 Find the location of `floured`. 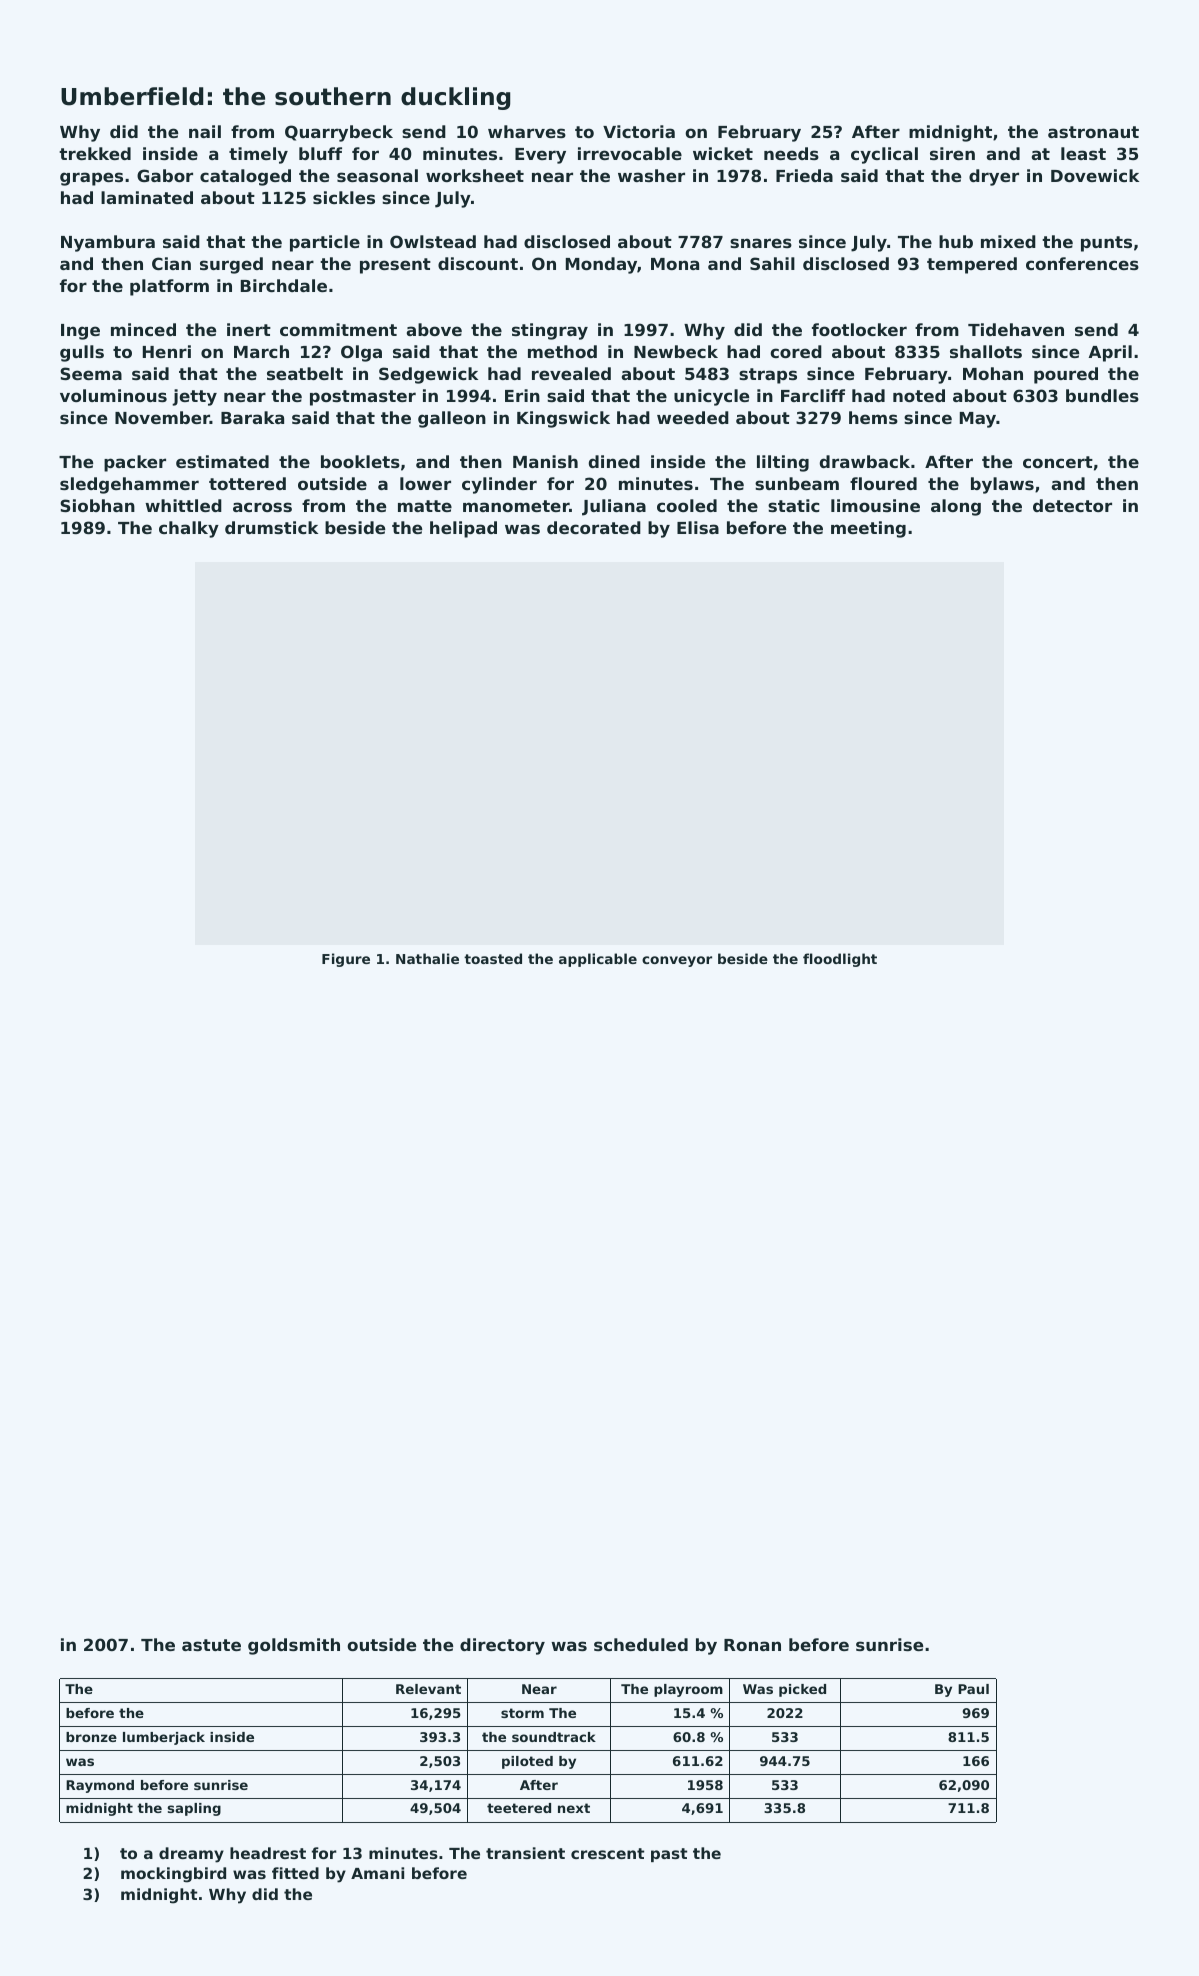

floured is located at coordinates (883, 483).
